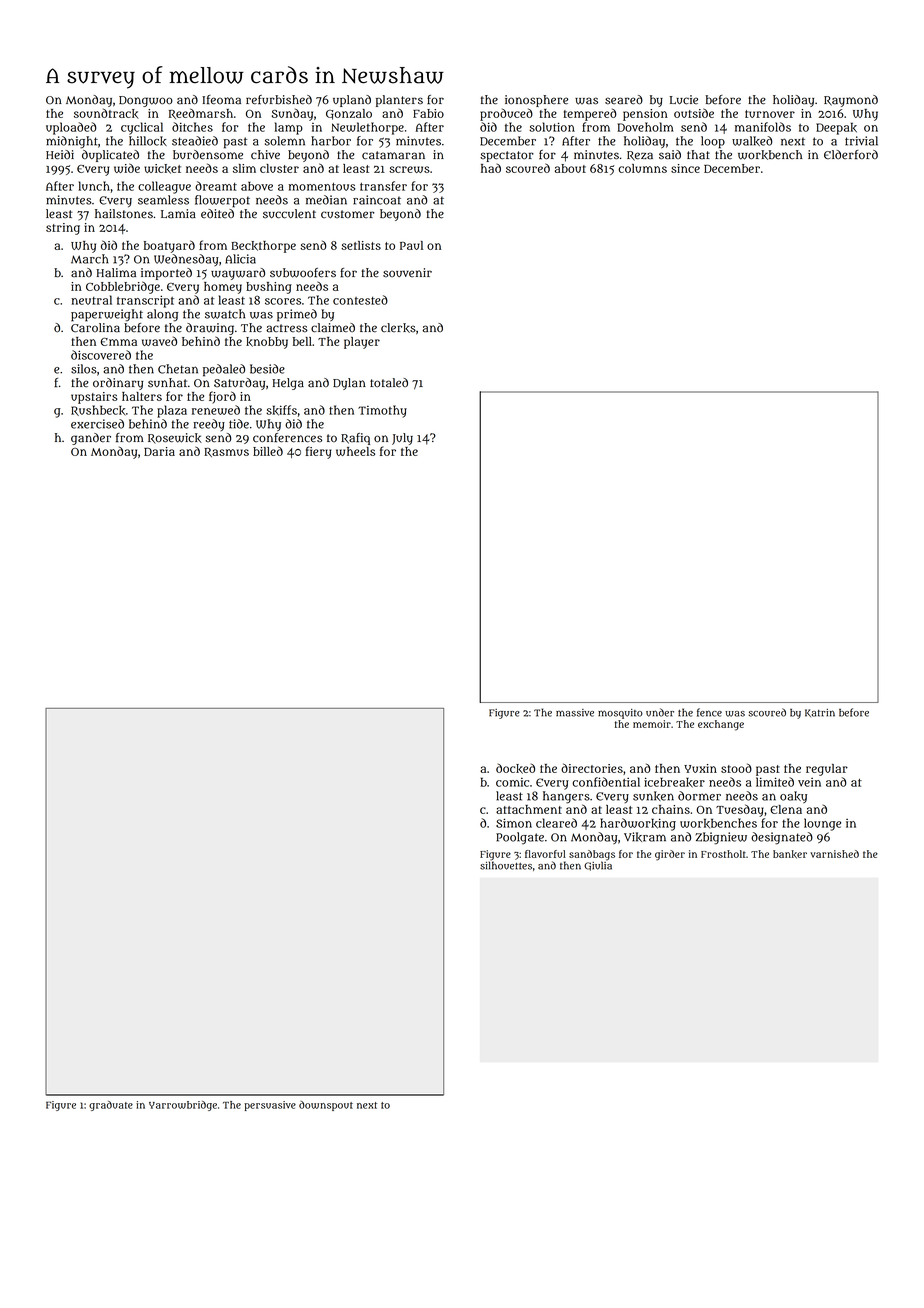  What do you see at coordinates (326, 1106) in the screenshot?
I see `downspout` at bounding box center [326, 1106].
